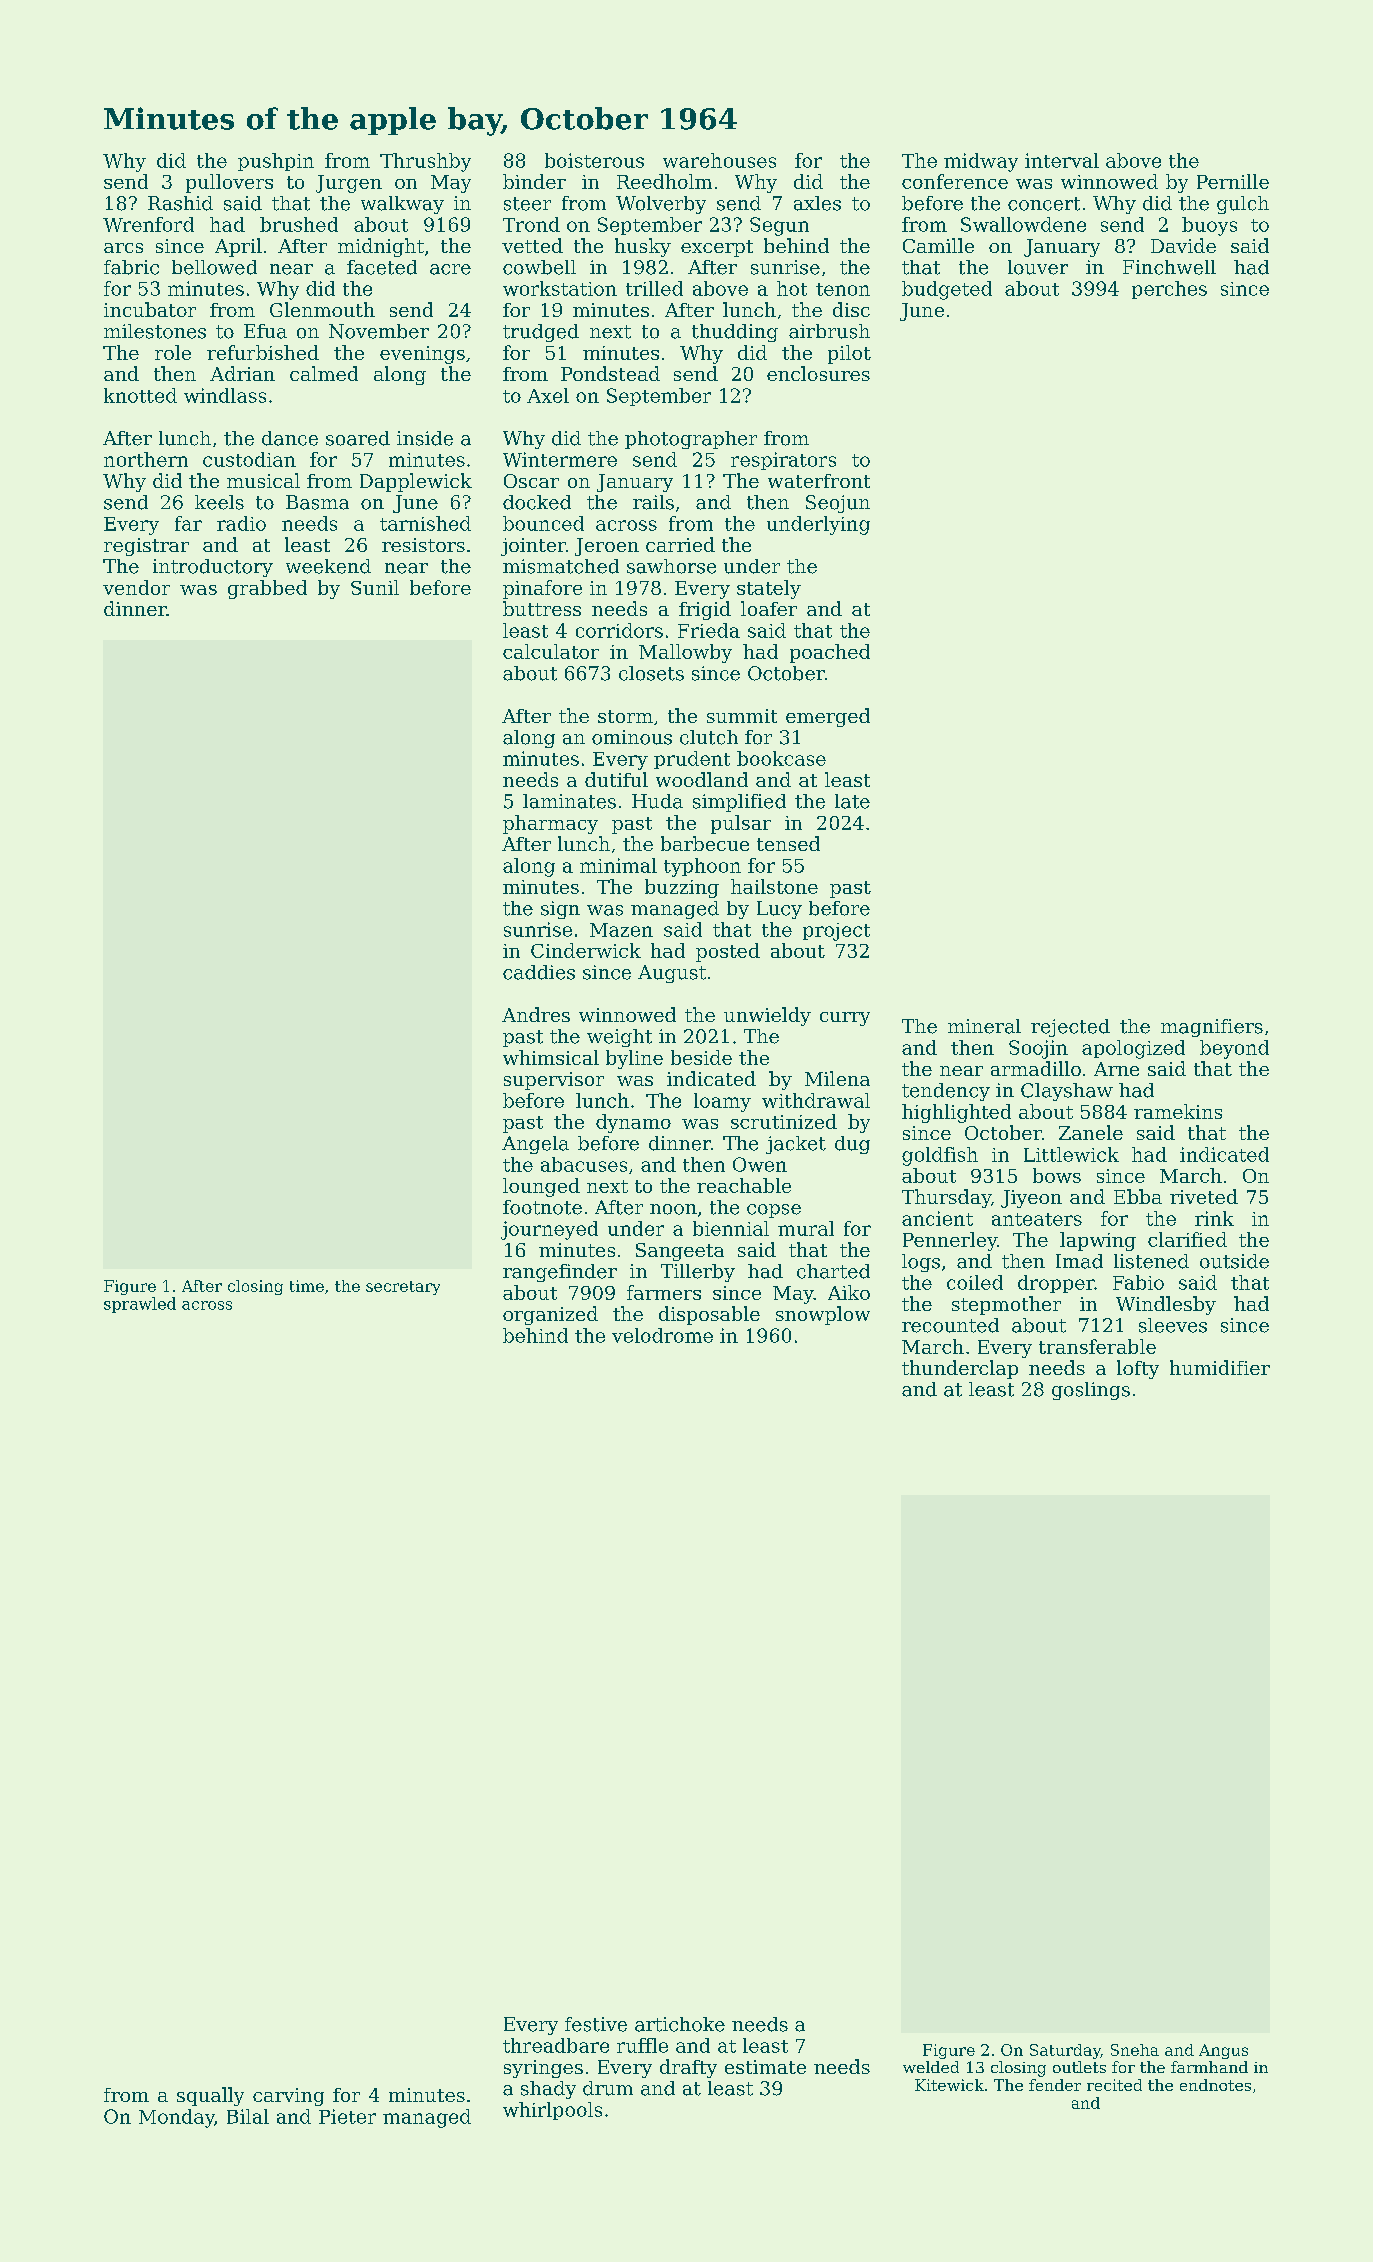  I want to click on goslings, so click(1091, 1391).
